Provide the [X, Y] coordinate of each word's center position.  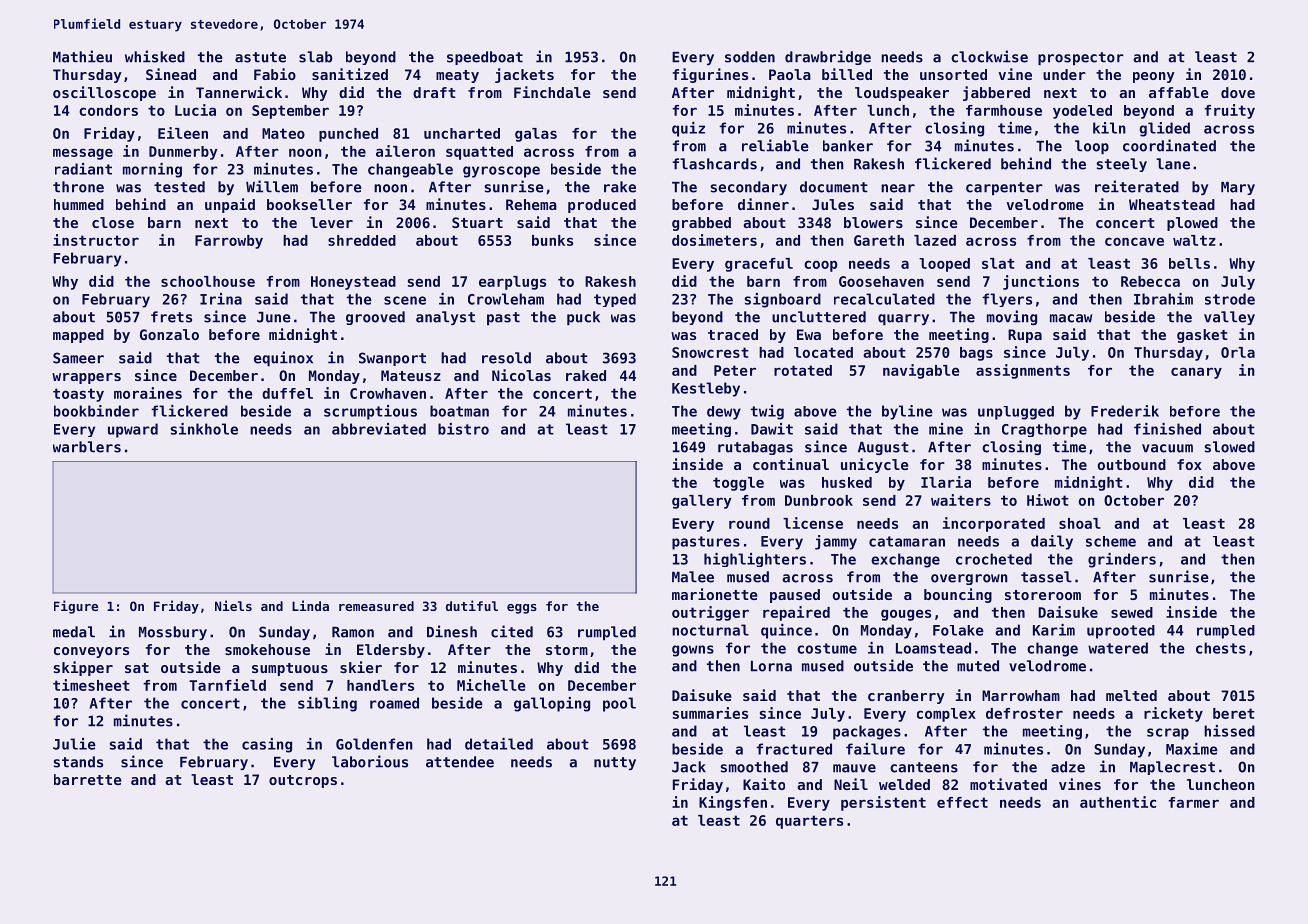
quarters [809, 822]
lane [1173, 164]
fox [1189, 464]
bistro [463, 429]
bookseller [309, 204]
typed [615, 300]
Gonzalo [169, 334]
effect [962, 802]
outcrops [303, 781]
